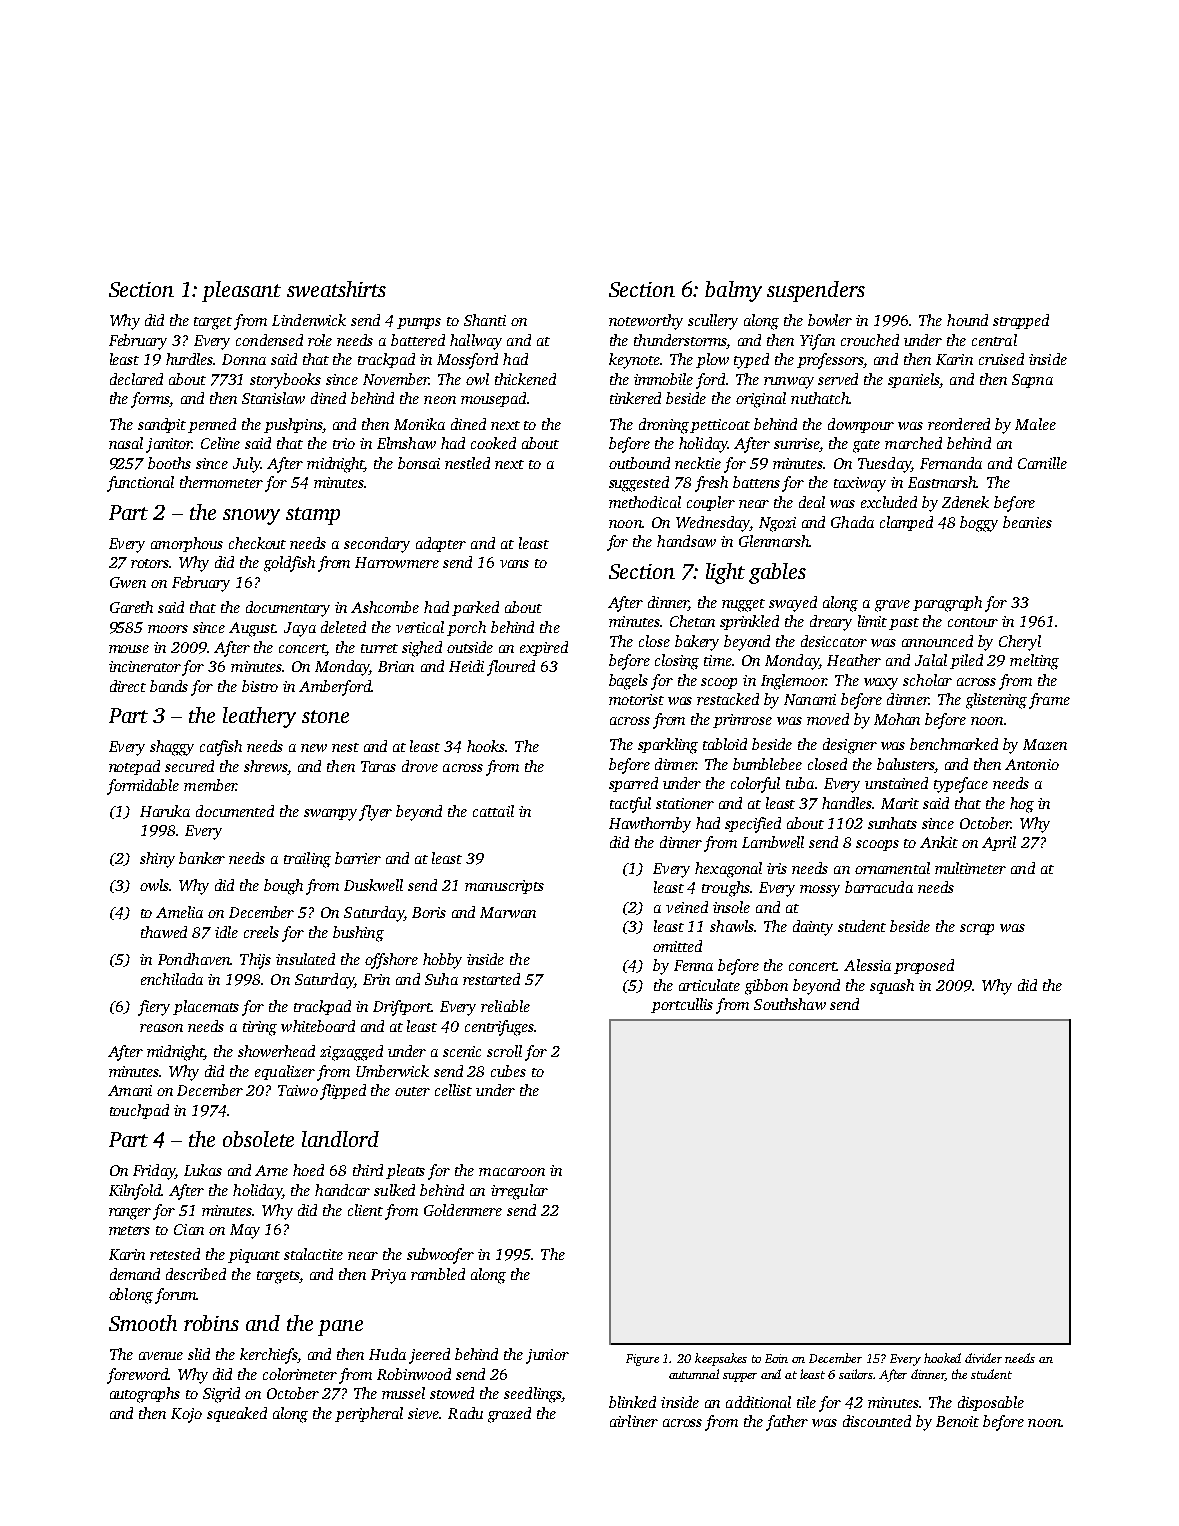 The height and width of the screenshot is (1526, 1179). I want to click on Malee, so click(1035, 424).
